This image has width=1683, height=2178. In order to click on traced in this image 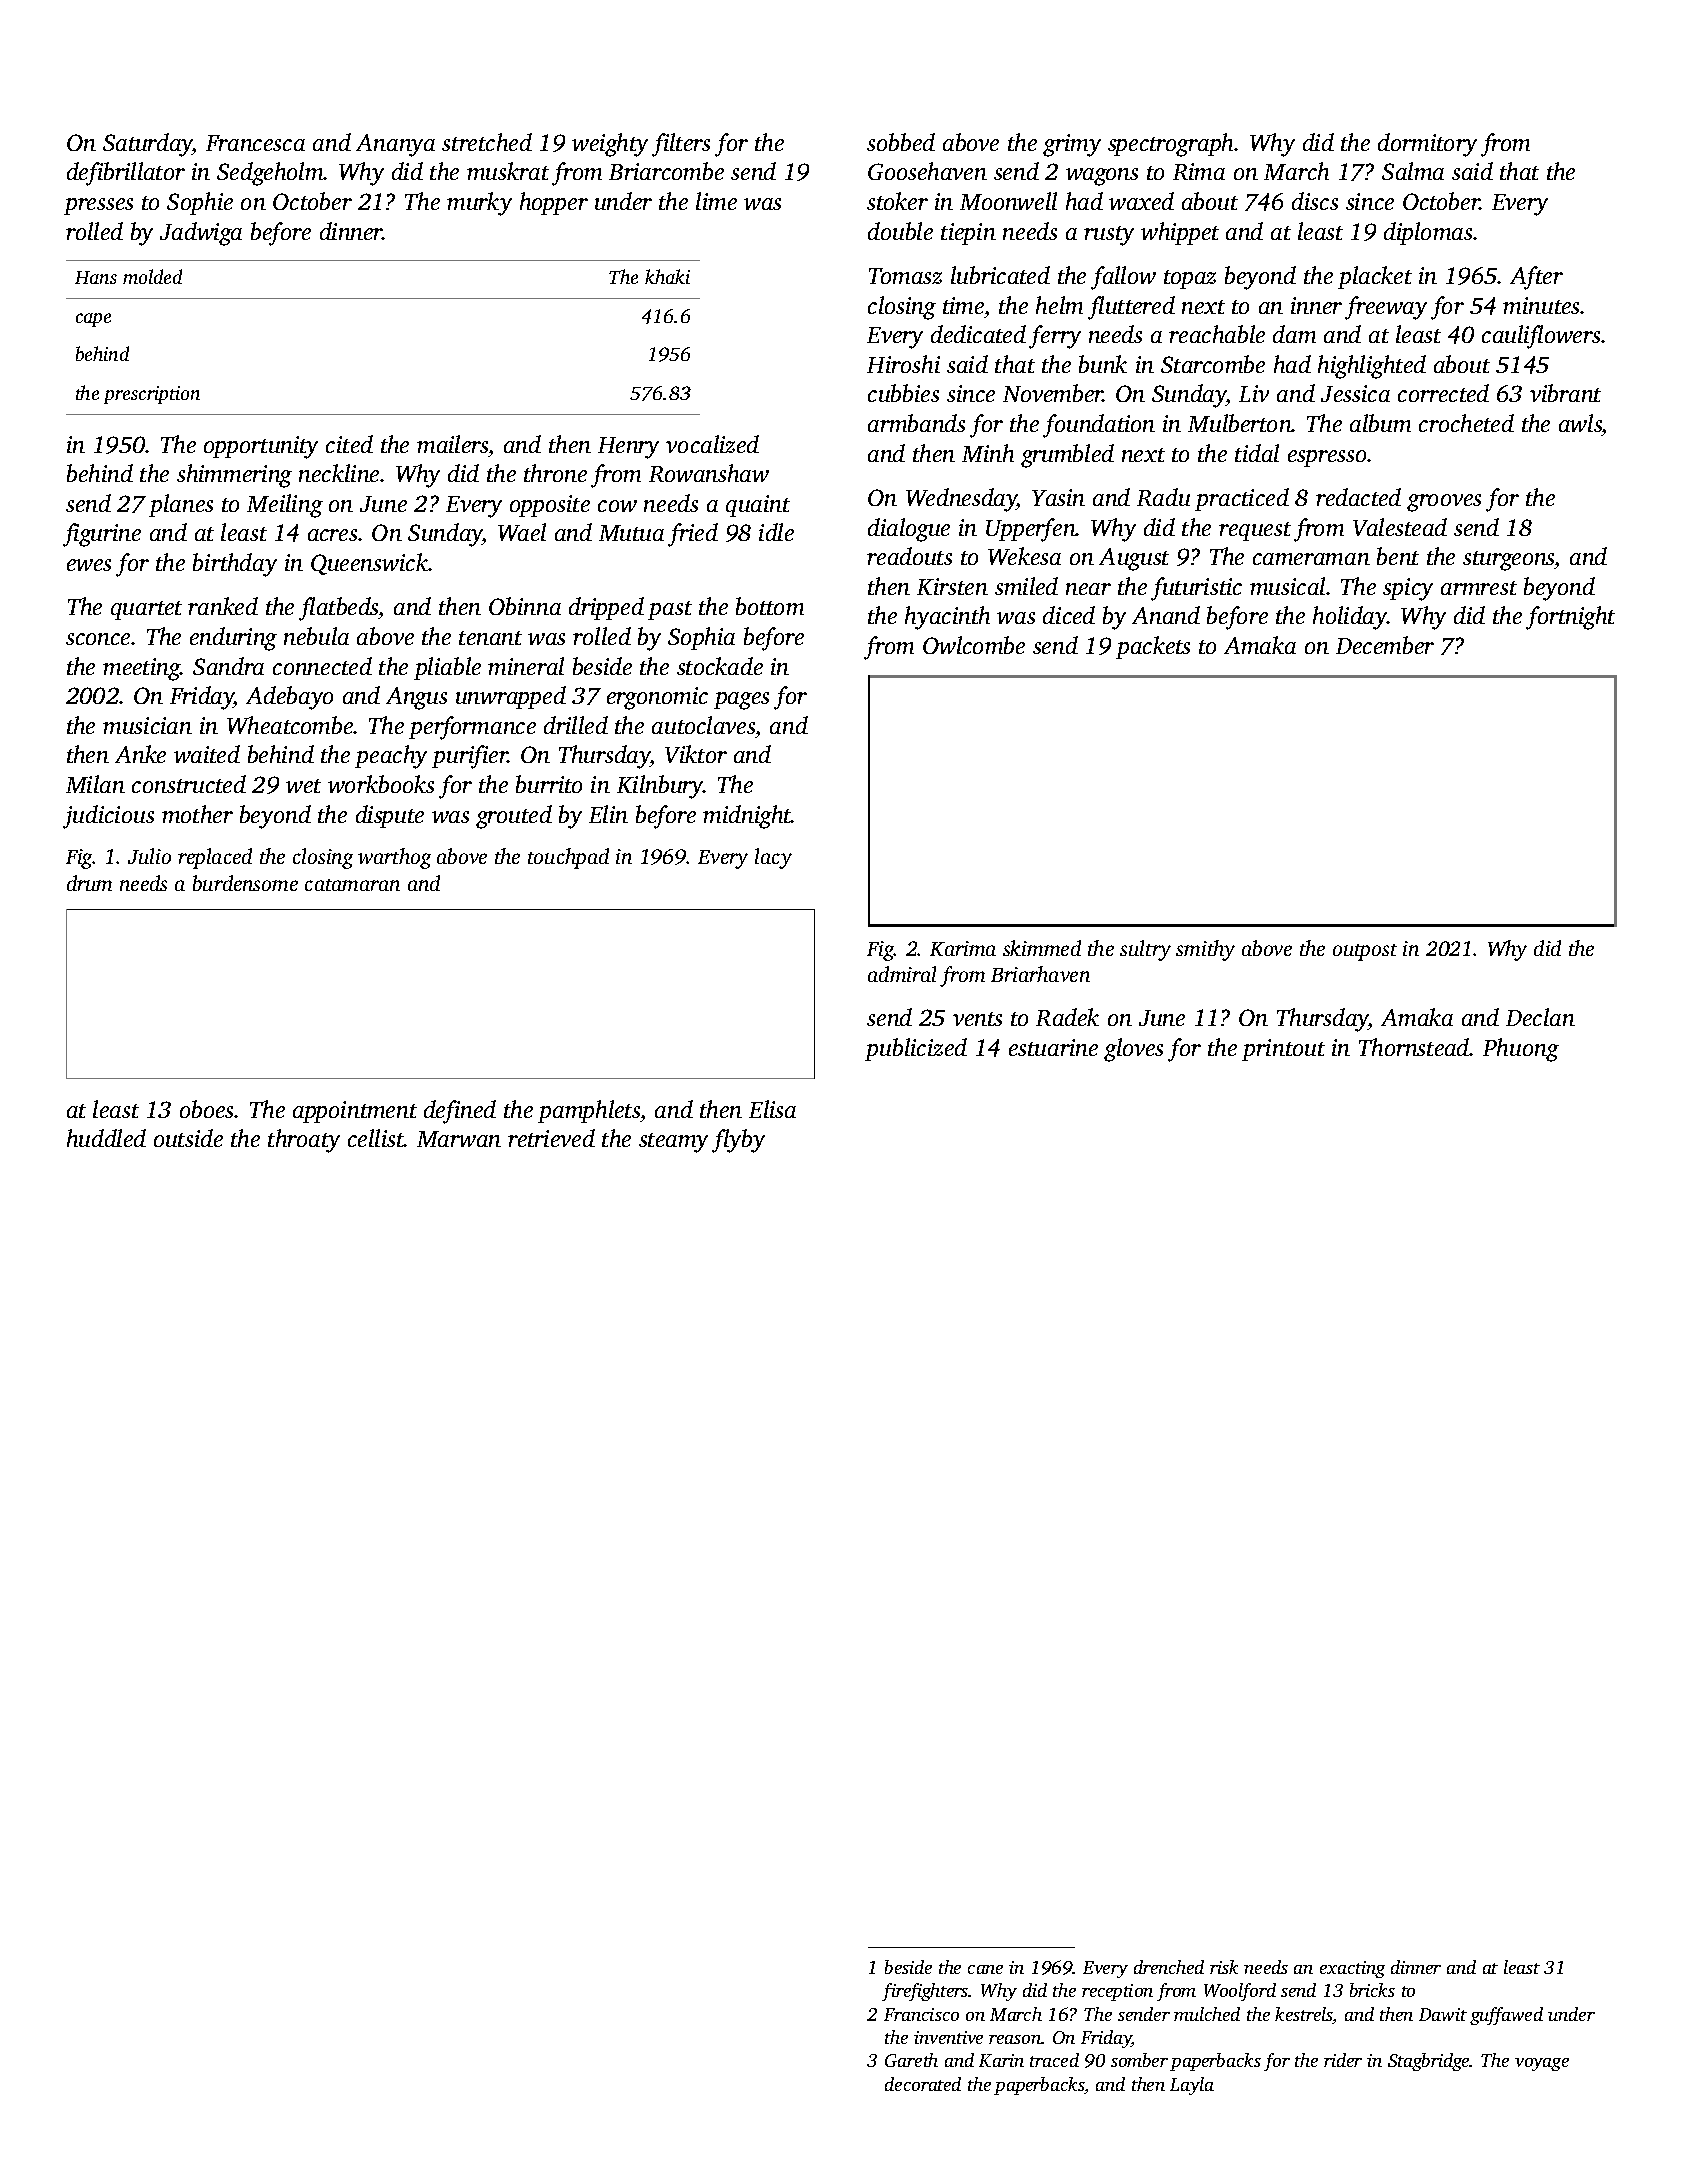, I will do `click(1054, 2060)`.
